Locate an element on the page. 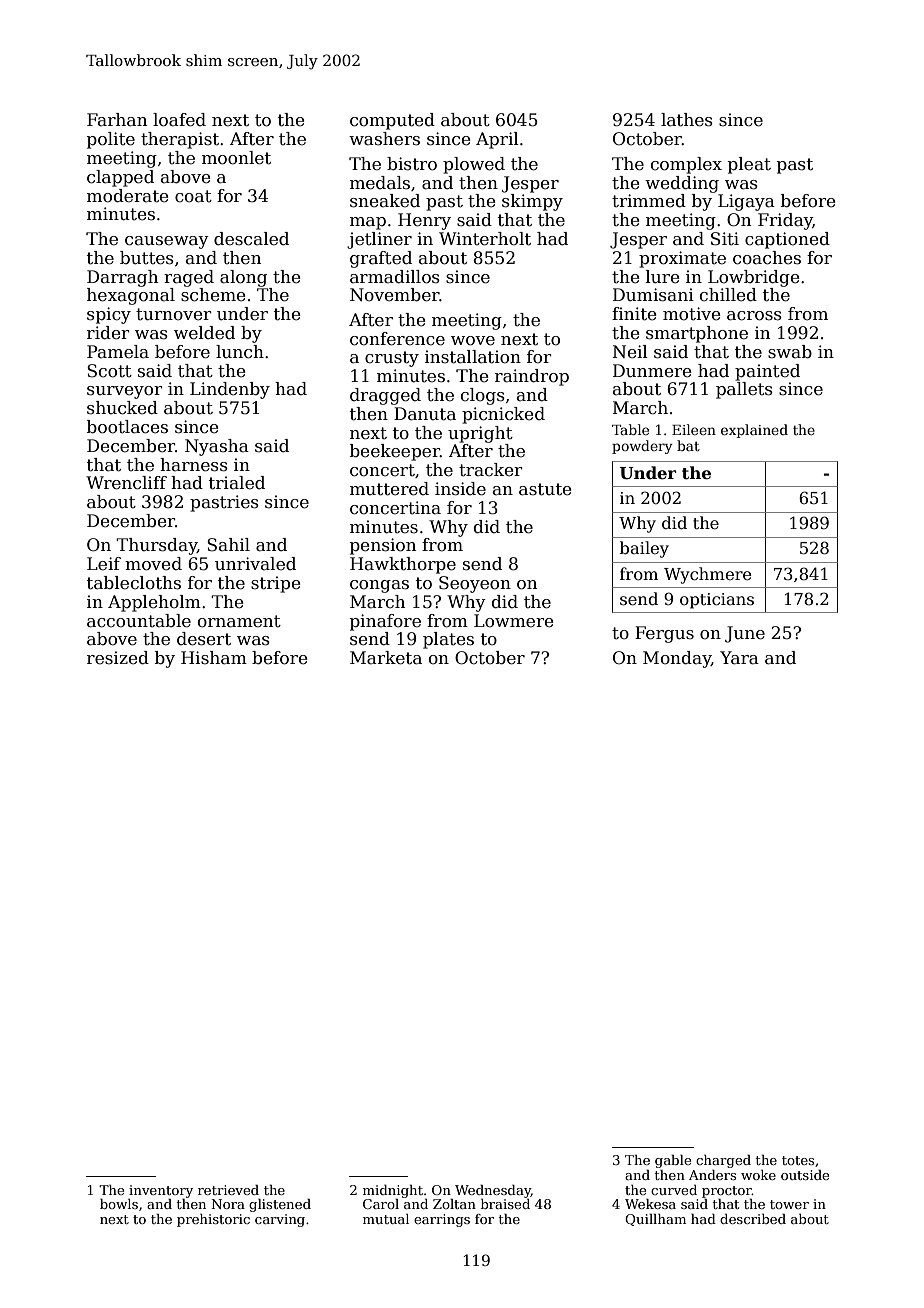  Wychmere is located at coordinates (707, 575).
